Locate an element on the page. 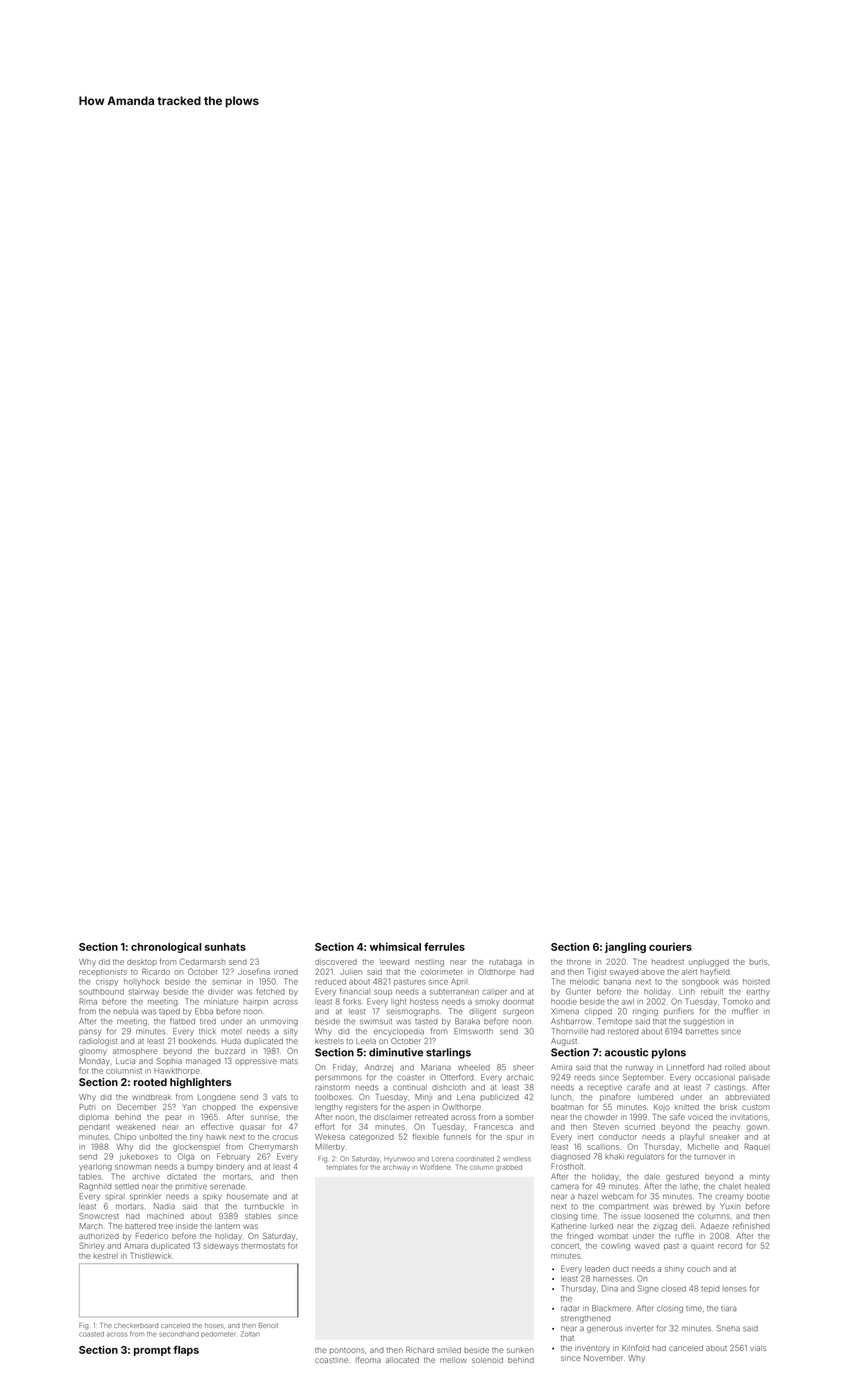 The height and width of the page is (1400, 849). jangling is located at coordinates (625, 947).
